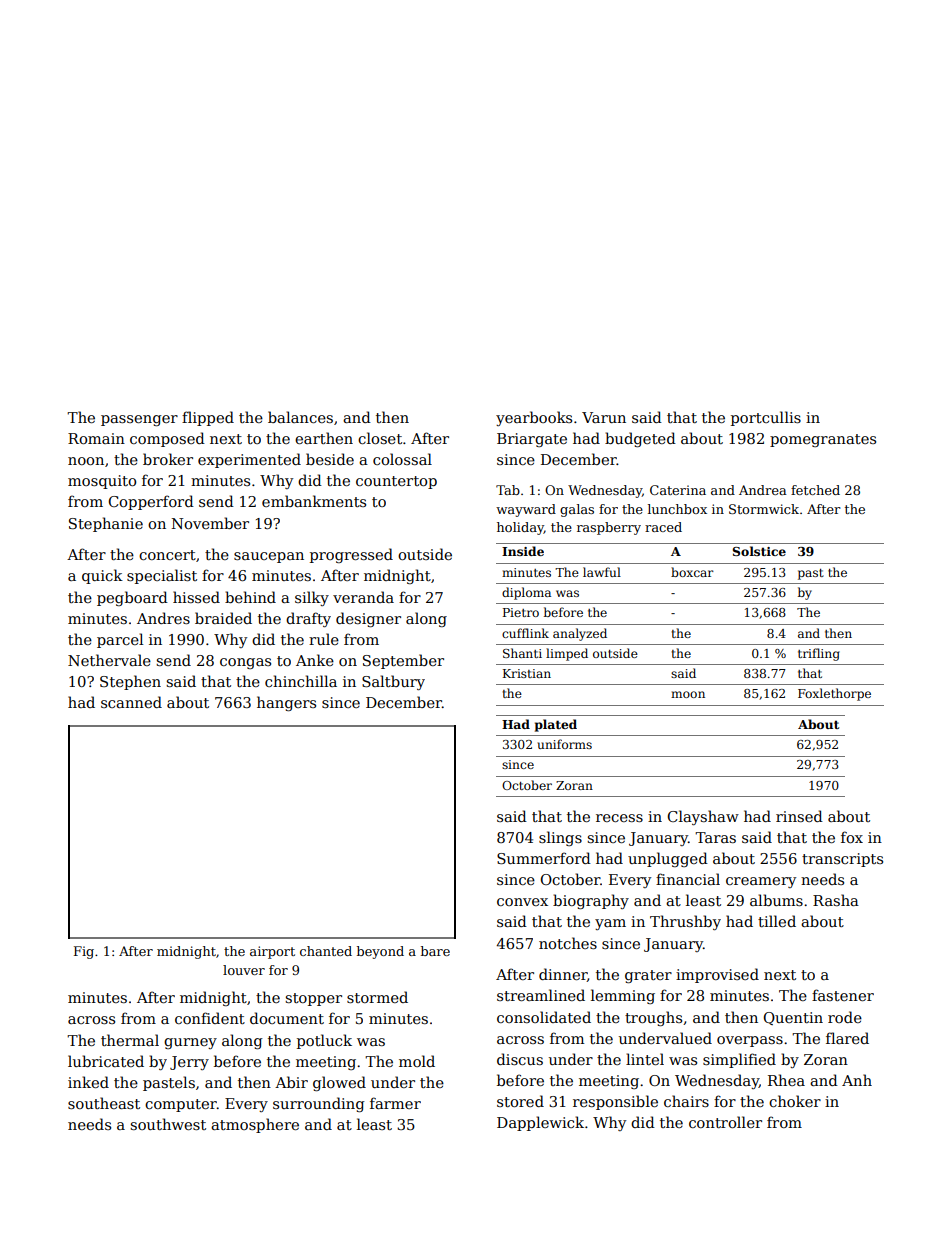 The image size is (952, 1233). Describe the element at coordinates (823, 440) in the screenshot. I see `pomegranates` at that location.
